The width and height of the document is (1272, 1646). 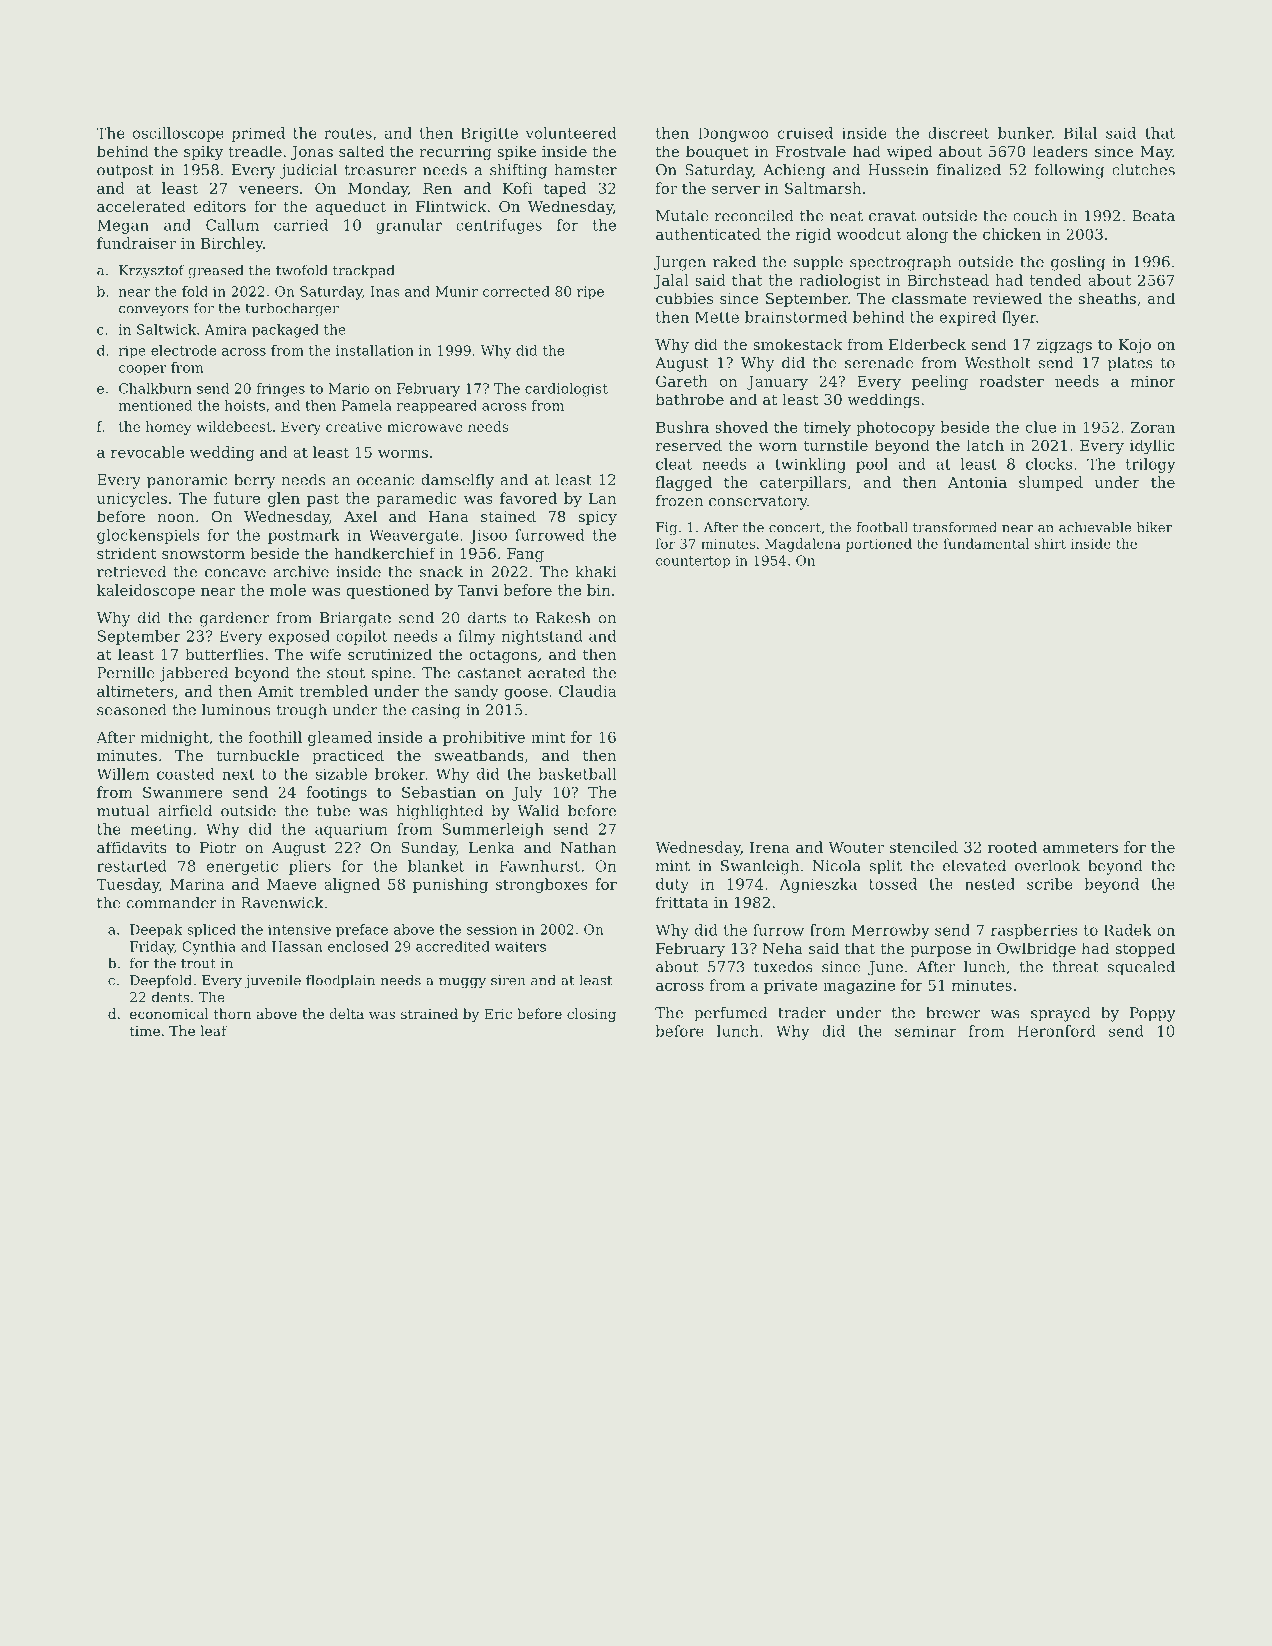 What do you see at coordinates (736, 189) in the document?
I see `server` at bounding box center [736, 189].
